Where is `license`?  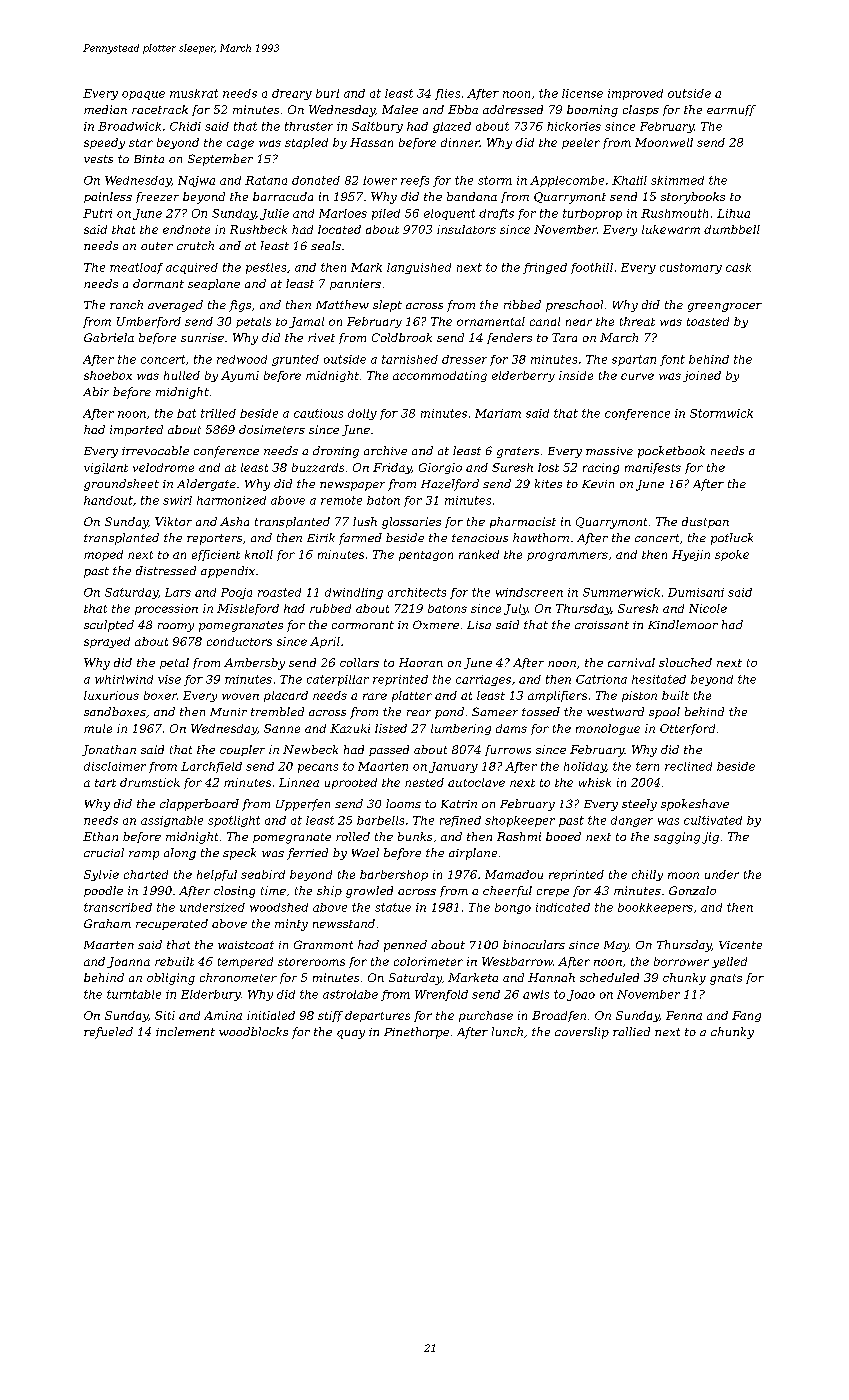
license is located at coordinates (582, 93).
